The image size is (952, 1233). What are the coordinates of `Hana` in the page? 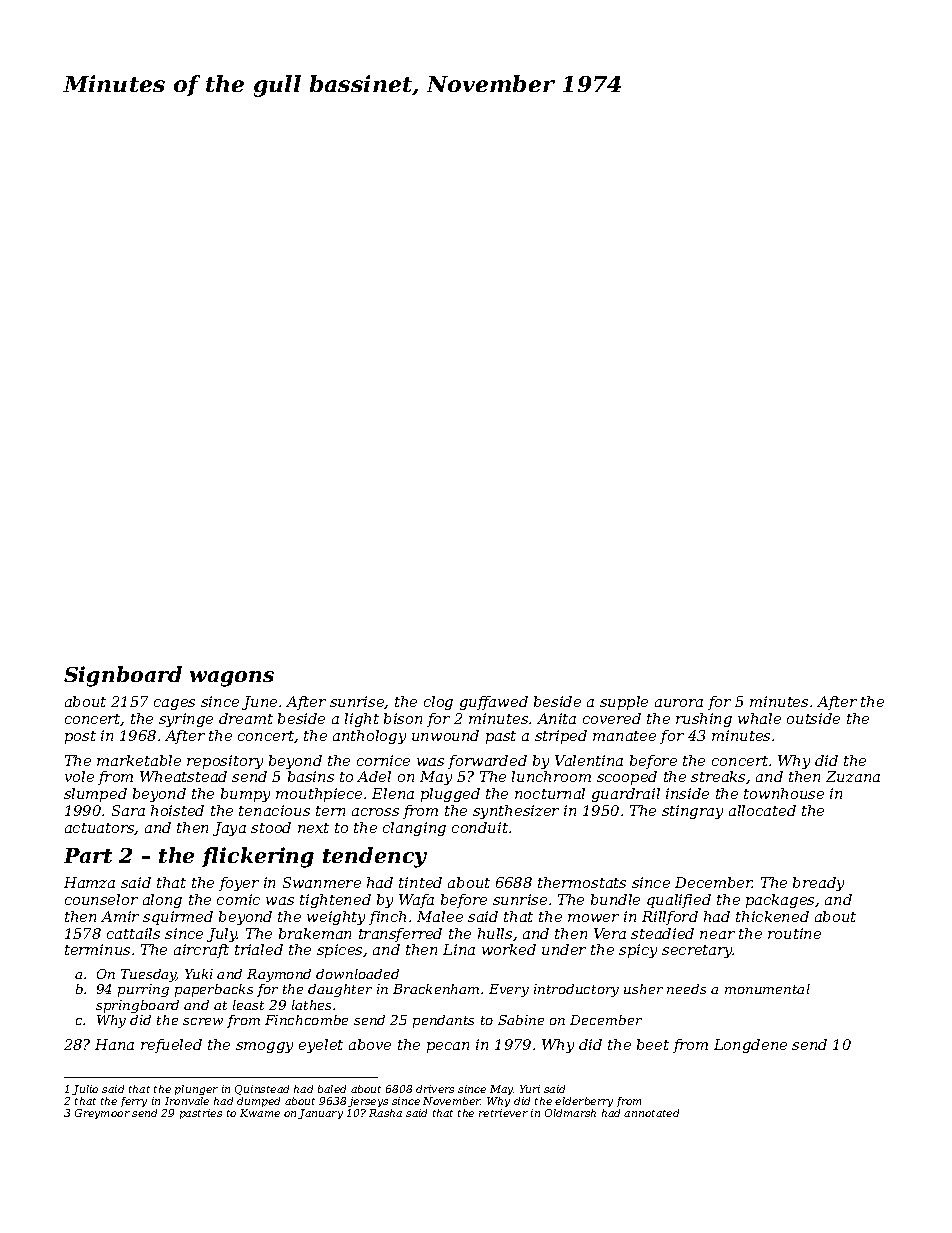 It's located at (114, 1044).
